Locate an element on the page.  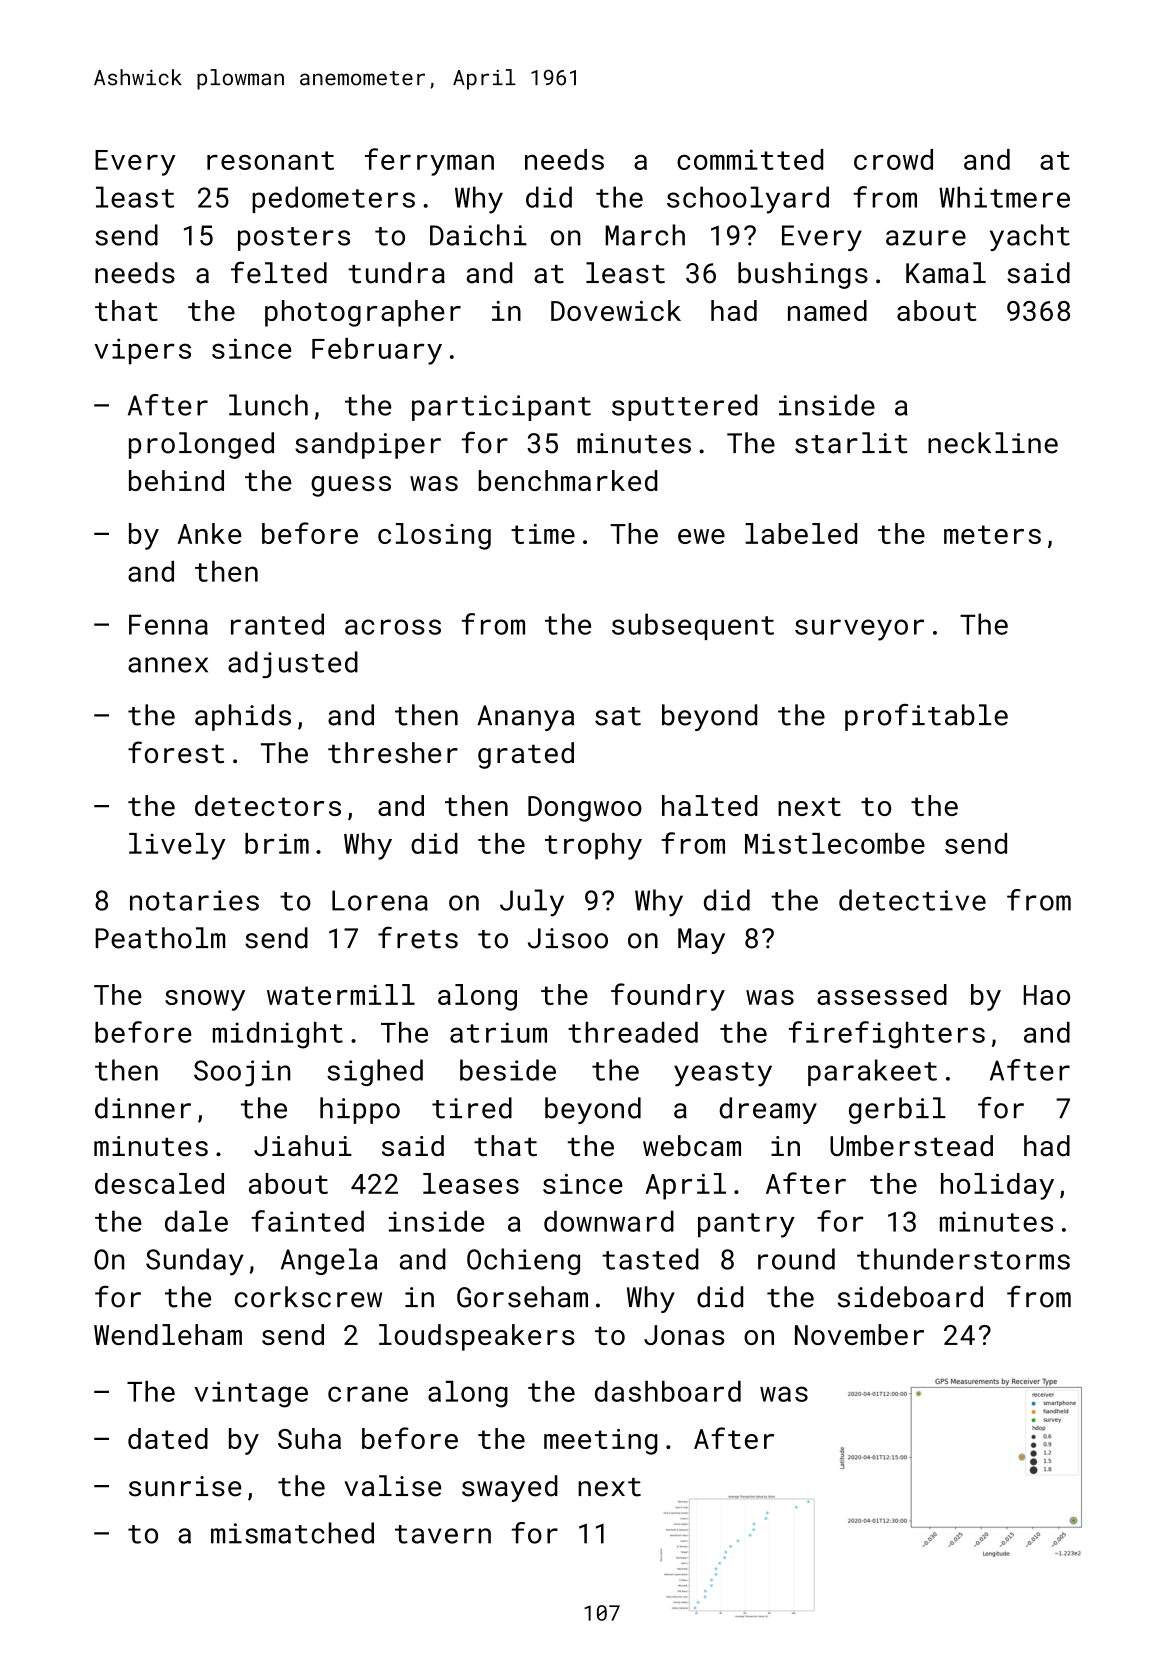
sunrise is located at coordinates (185, 1486).
